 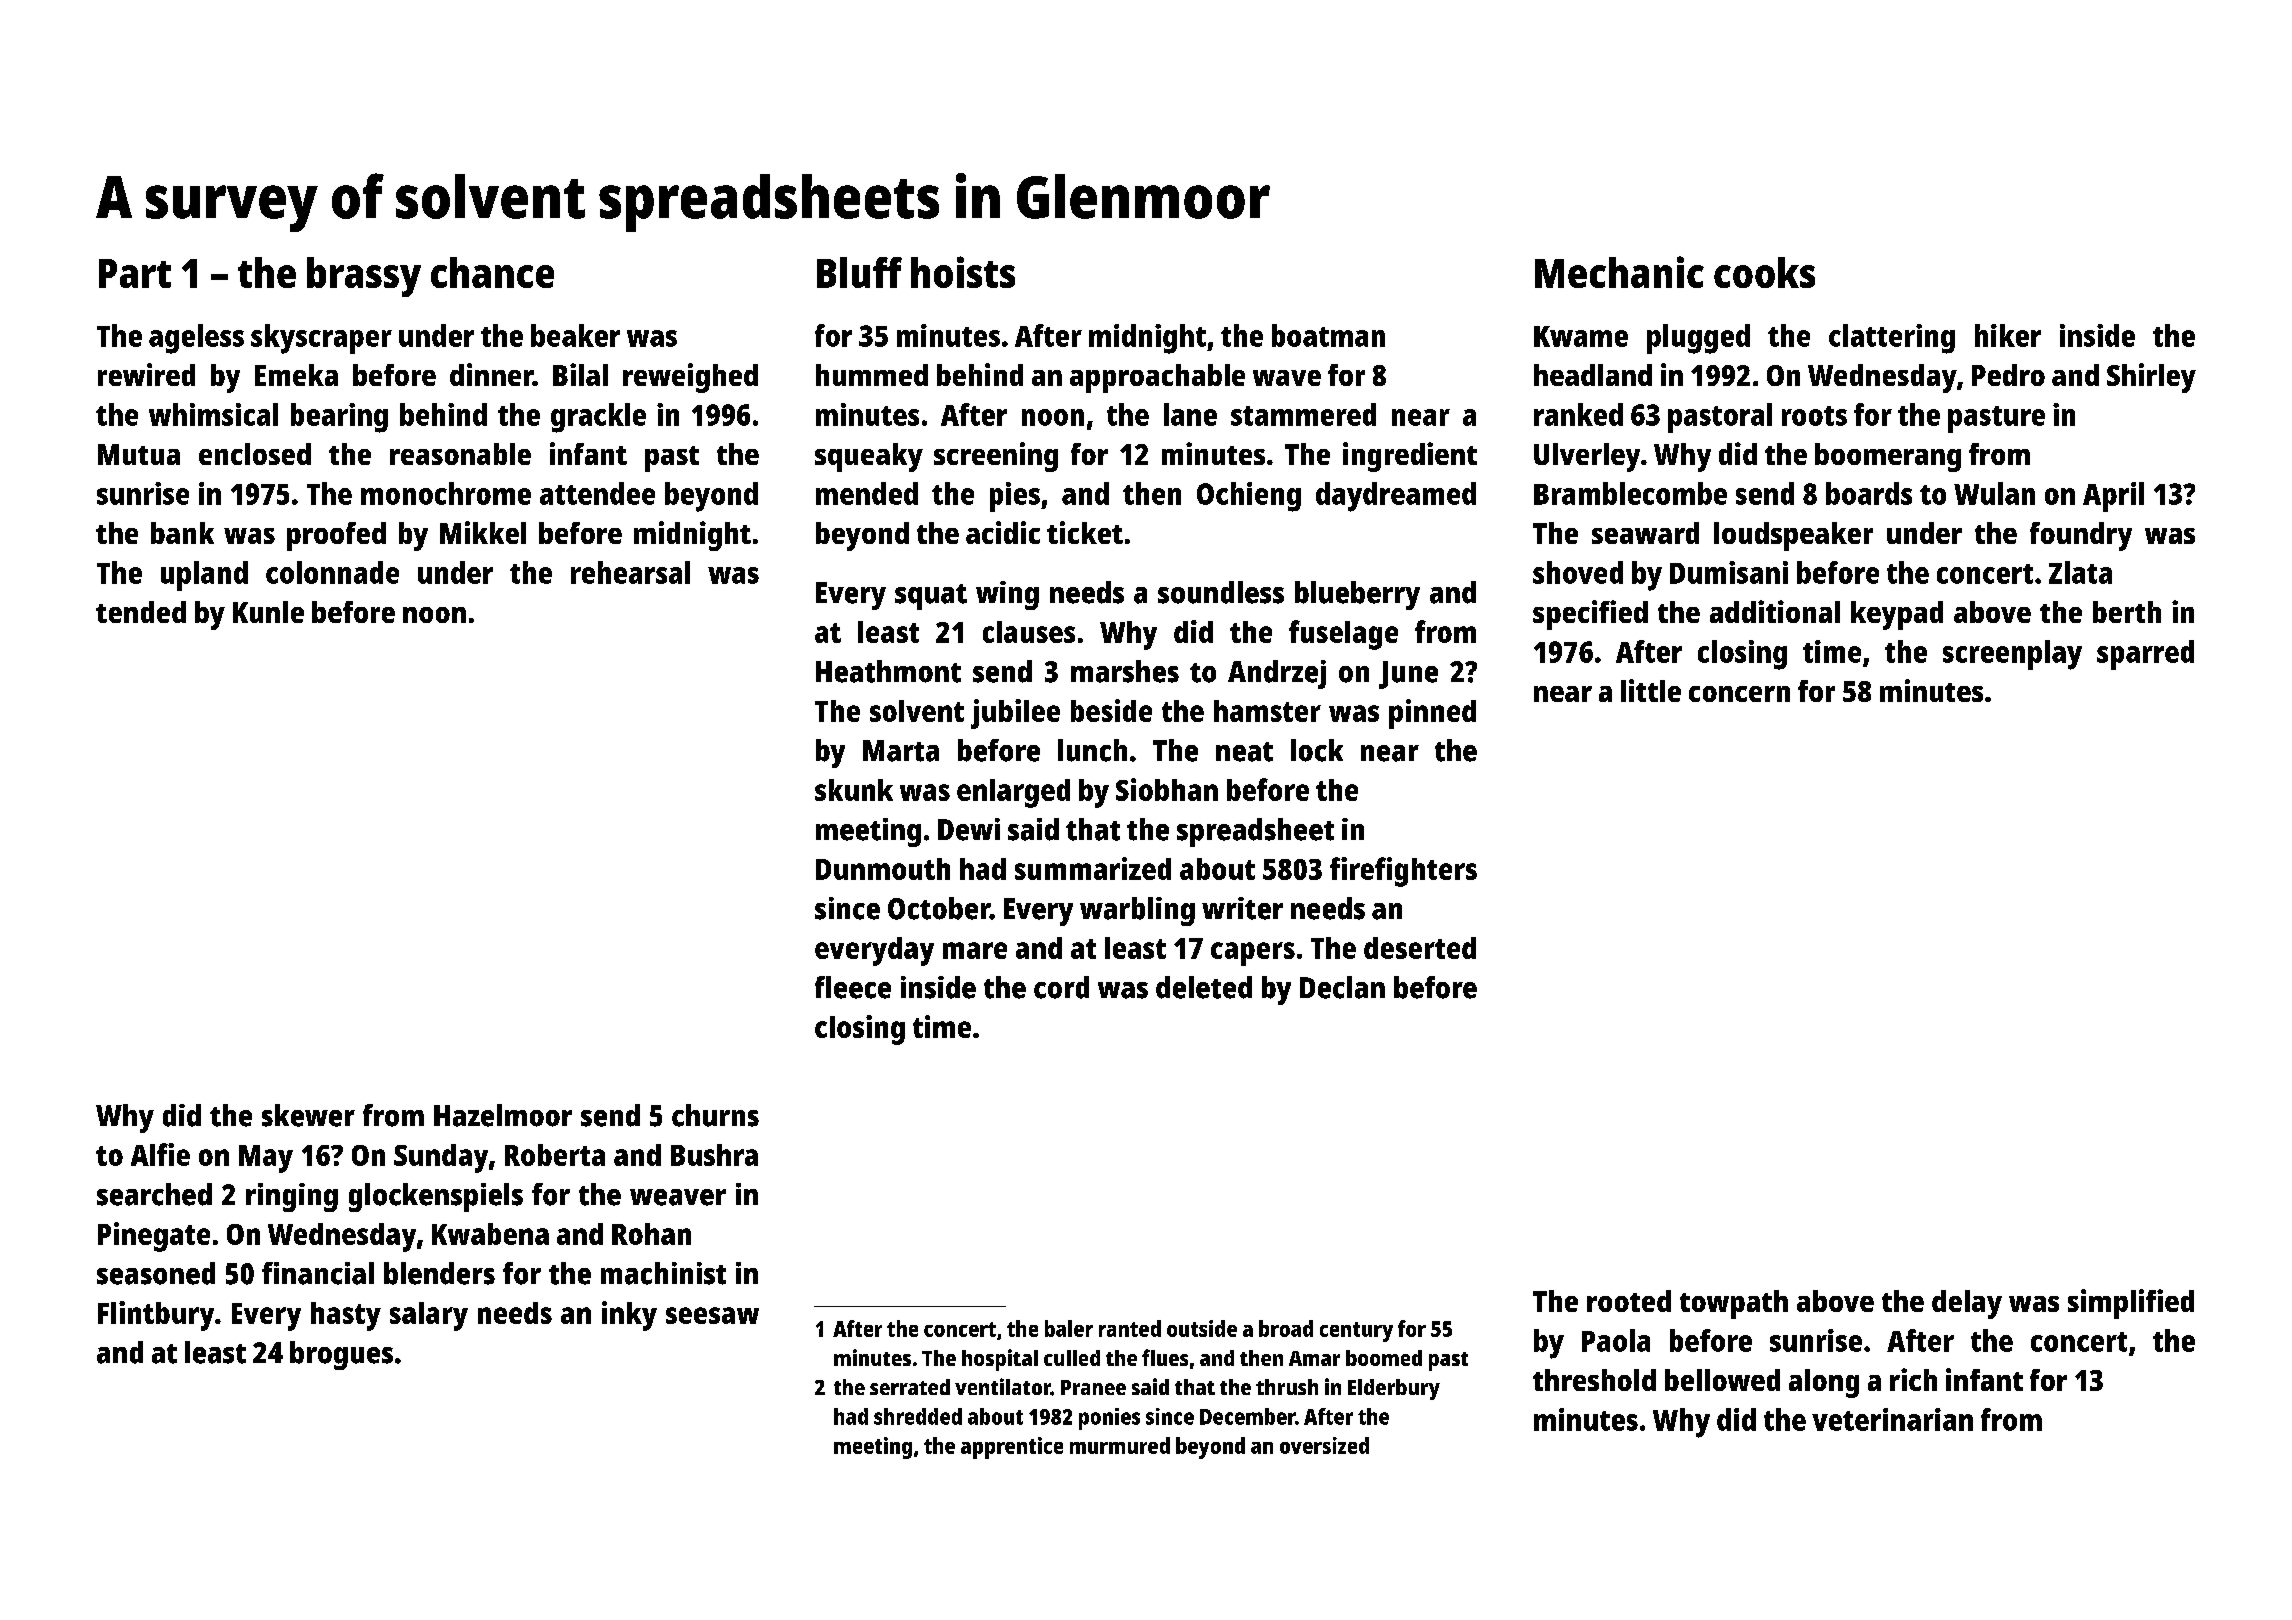 What do you see at coordinates (364, 277) in the document?
I see `brassy` at bounding box center [364, 277].
